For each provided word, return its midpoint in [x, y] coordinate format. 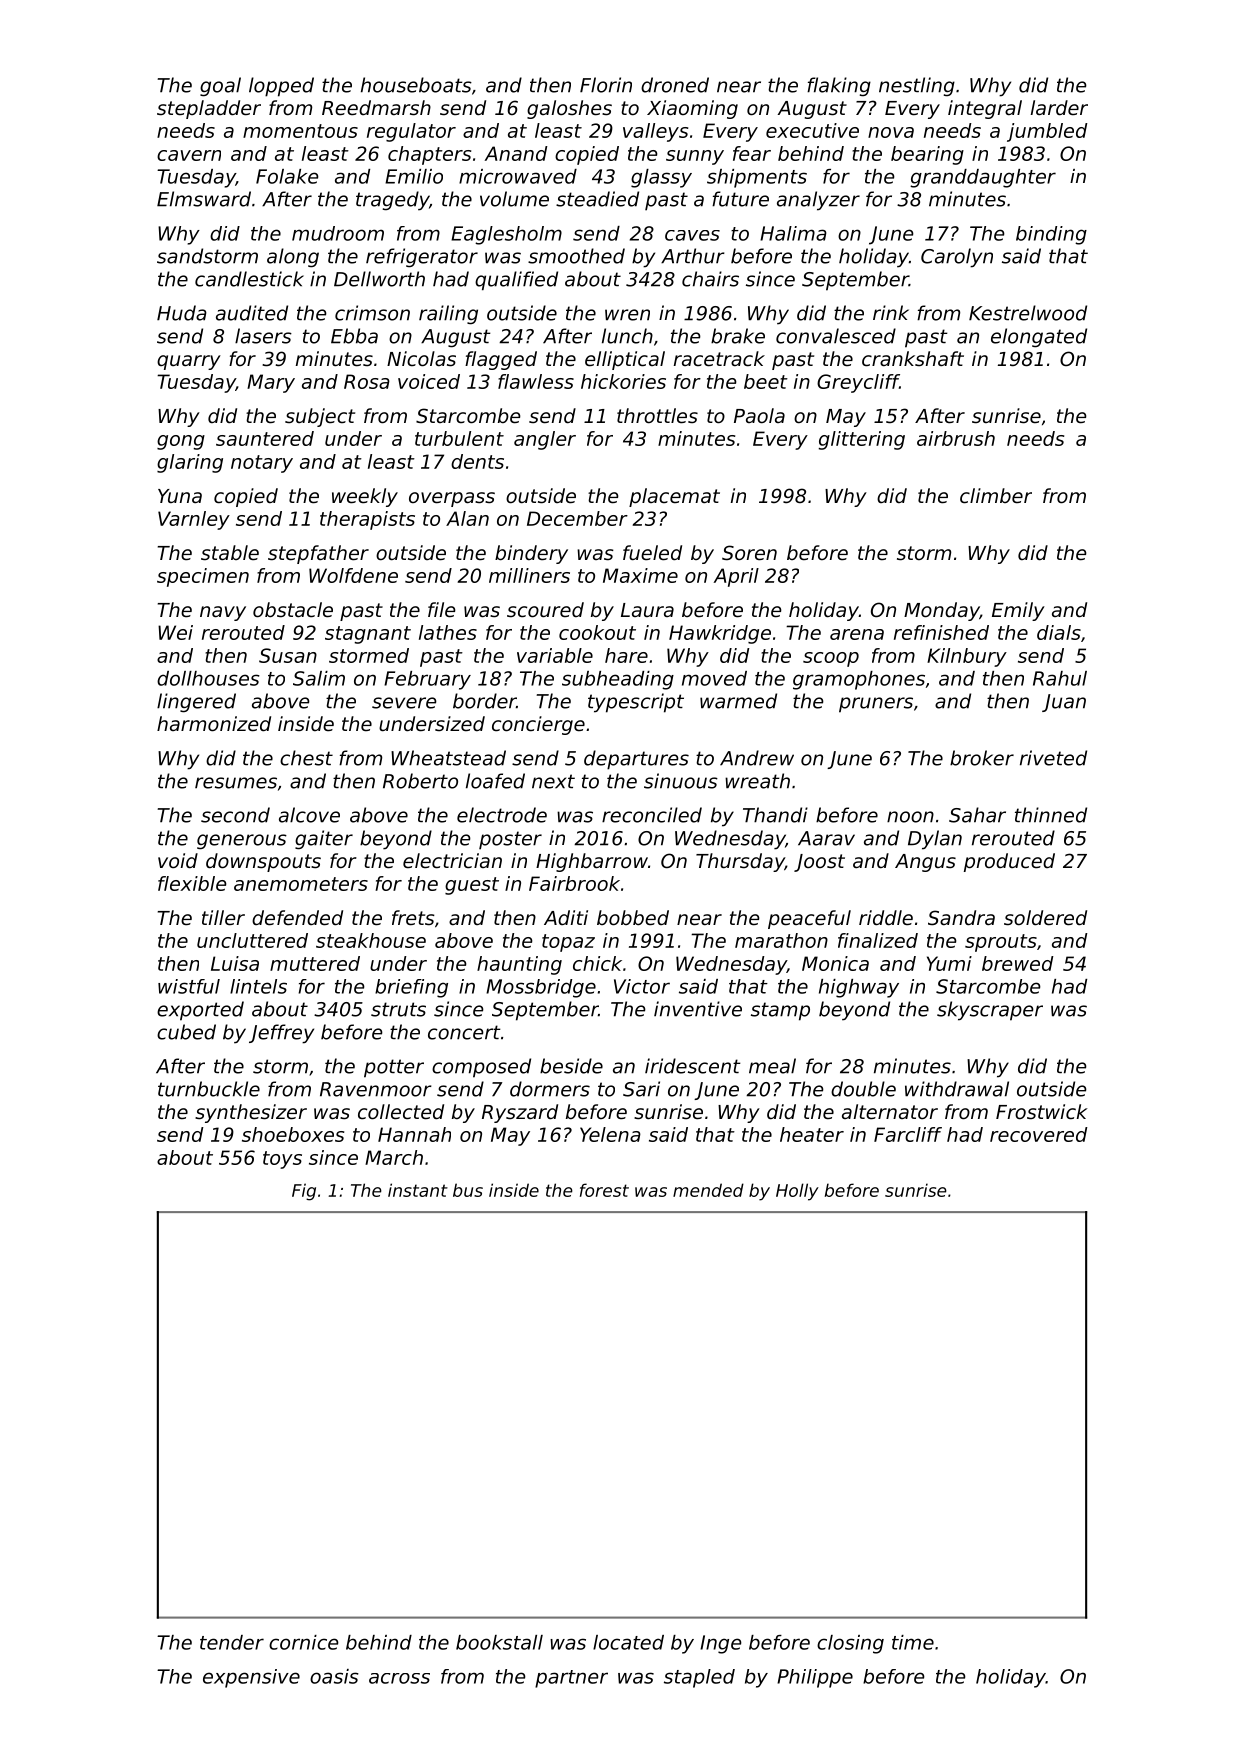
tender [232, 1642]
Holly [797, 1192]
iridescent [693, 1066]
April [736, 577]
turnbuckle [209, 1089]
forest [604, 1190]
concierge [538, 725]
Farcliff [908, 1134]
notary [262, 464]
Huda [182, 313]
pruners [876, 705]
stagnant [368, 635]
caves [692, 235]
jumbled [1047, 132]
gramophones [859, 680]
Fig [304, 1192]
